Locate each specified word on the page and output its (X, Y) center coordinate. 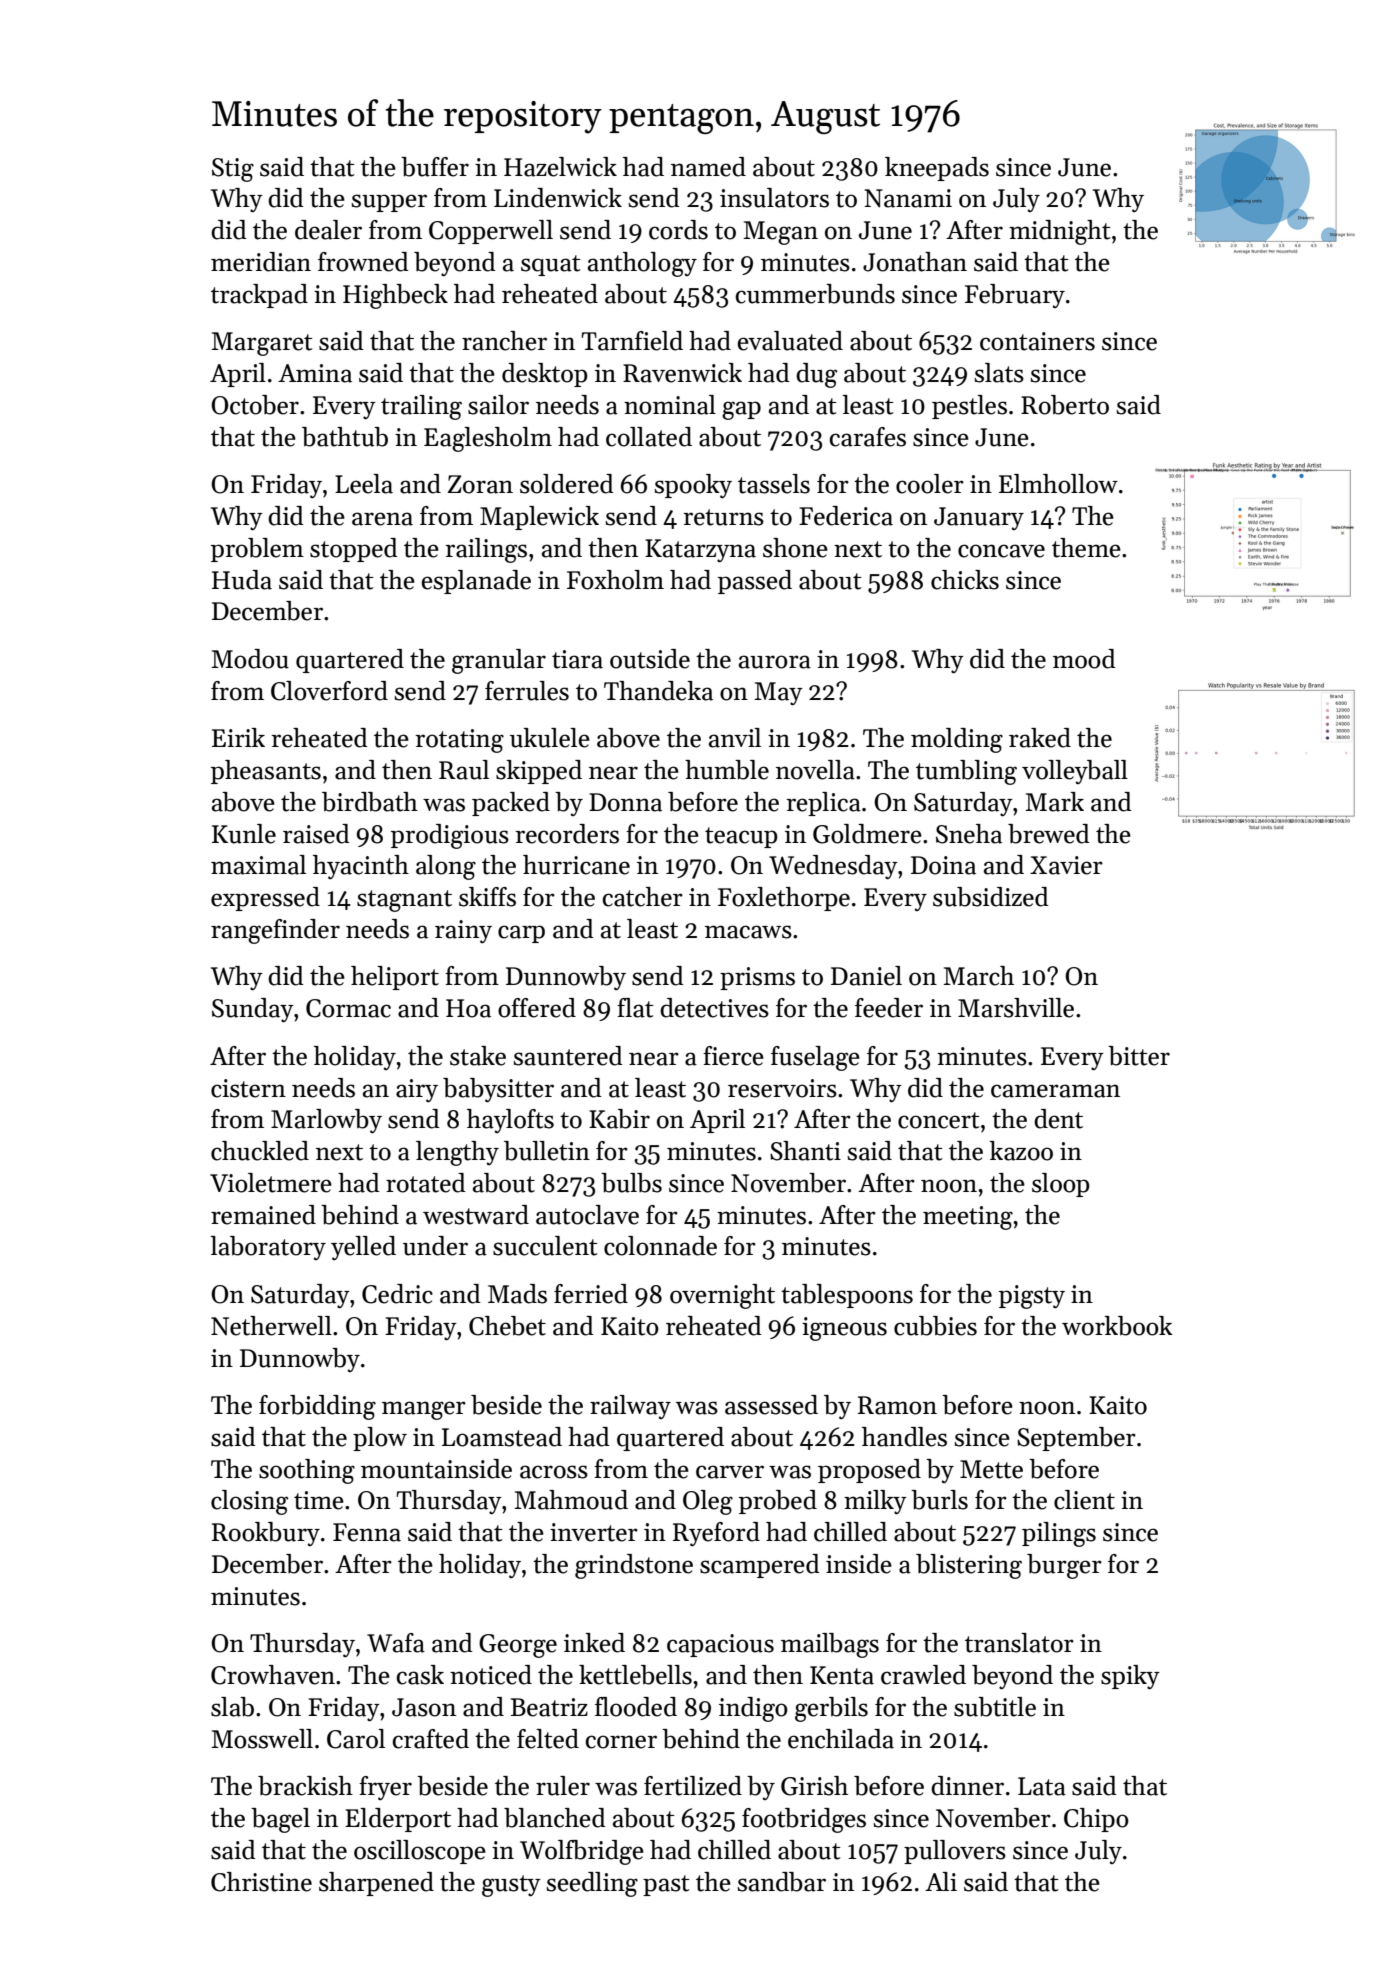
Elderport (398, 1820)
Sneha (969, 834)
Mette (991, 1469)
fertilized (693, 1786)
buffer (435, 167)
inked (594, 1643)
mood (1084, 659)
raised (316, 834)
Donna (625, 802)
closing (249, 1502)
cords (678, 230)
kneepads (937, 169)
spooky (693, 486)
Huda (242, 580)
